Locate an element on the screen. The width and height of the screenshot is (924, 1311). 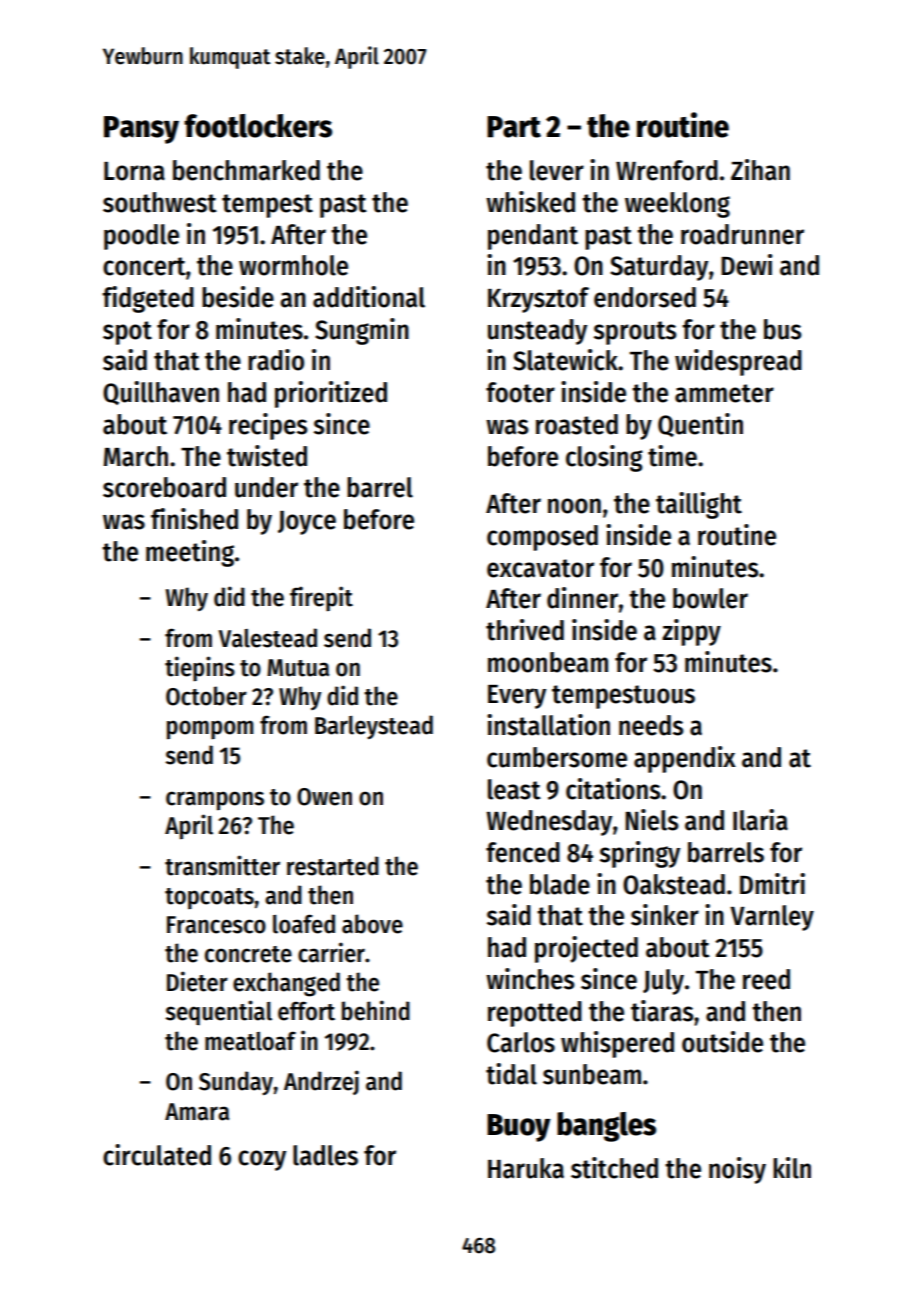
Part is located at coordinates (514, 127).
